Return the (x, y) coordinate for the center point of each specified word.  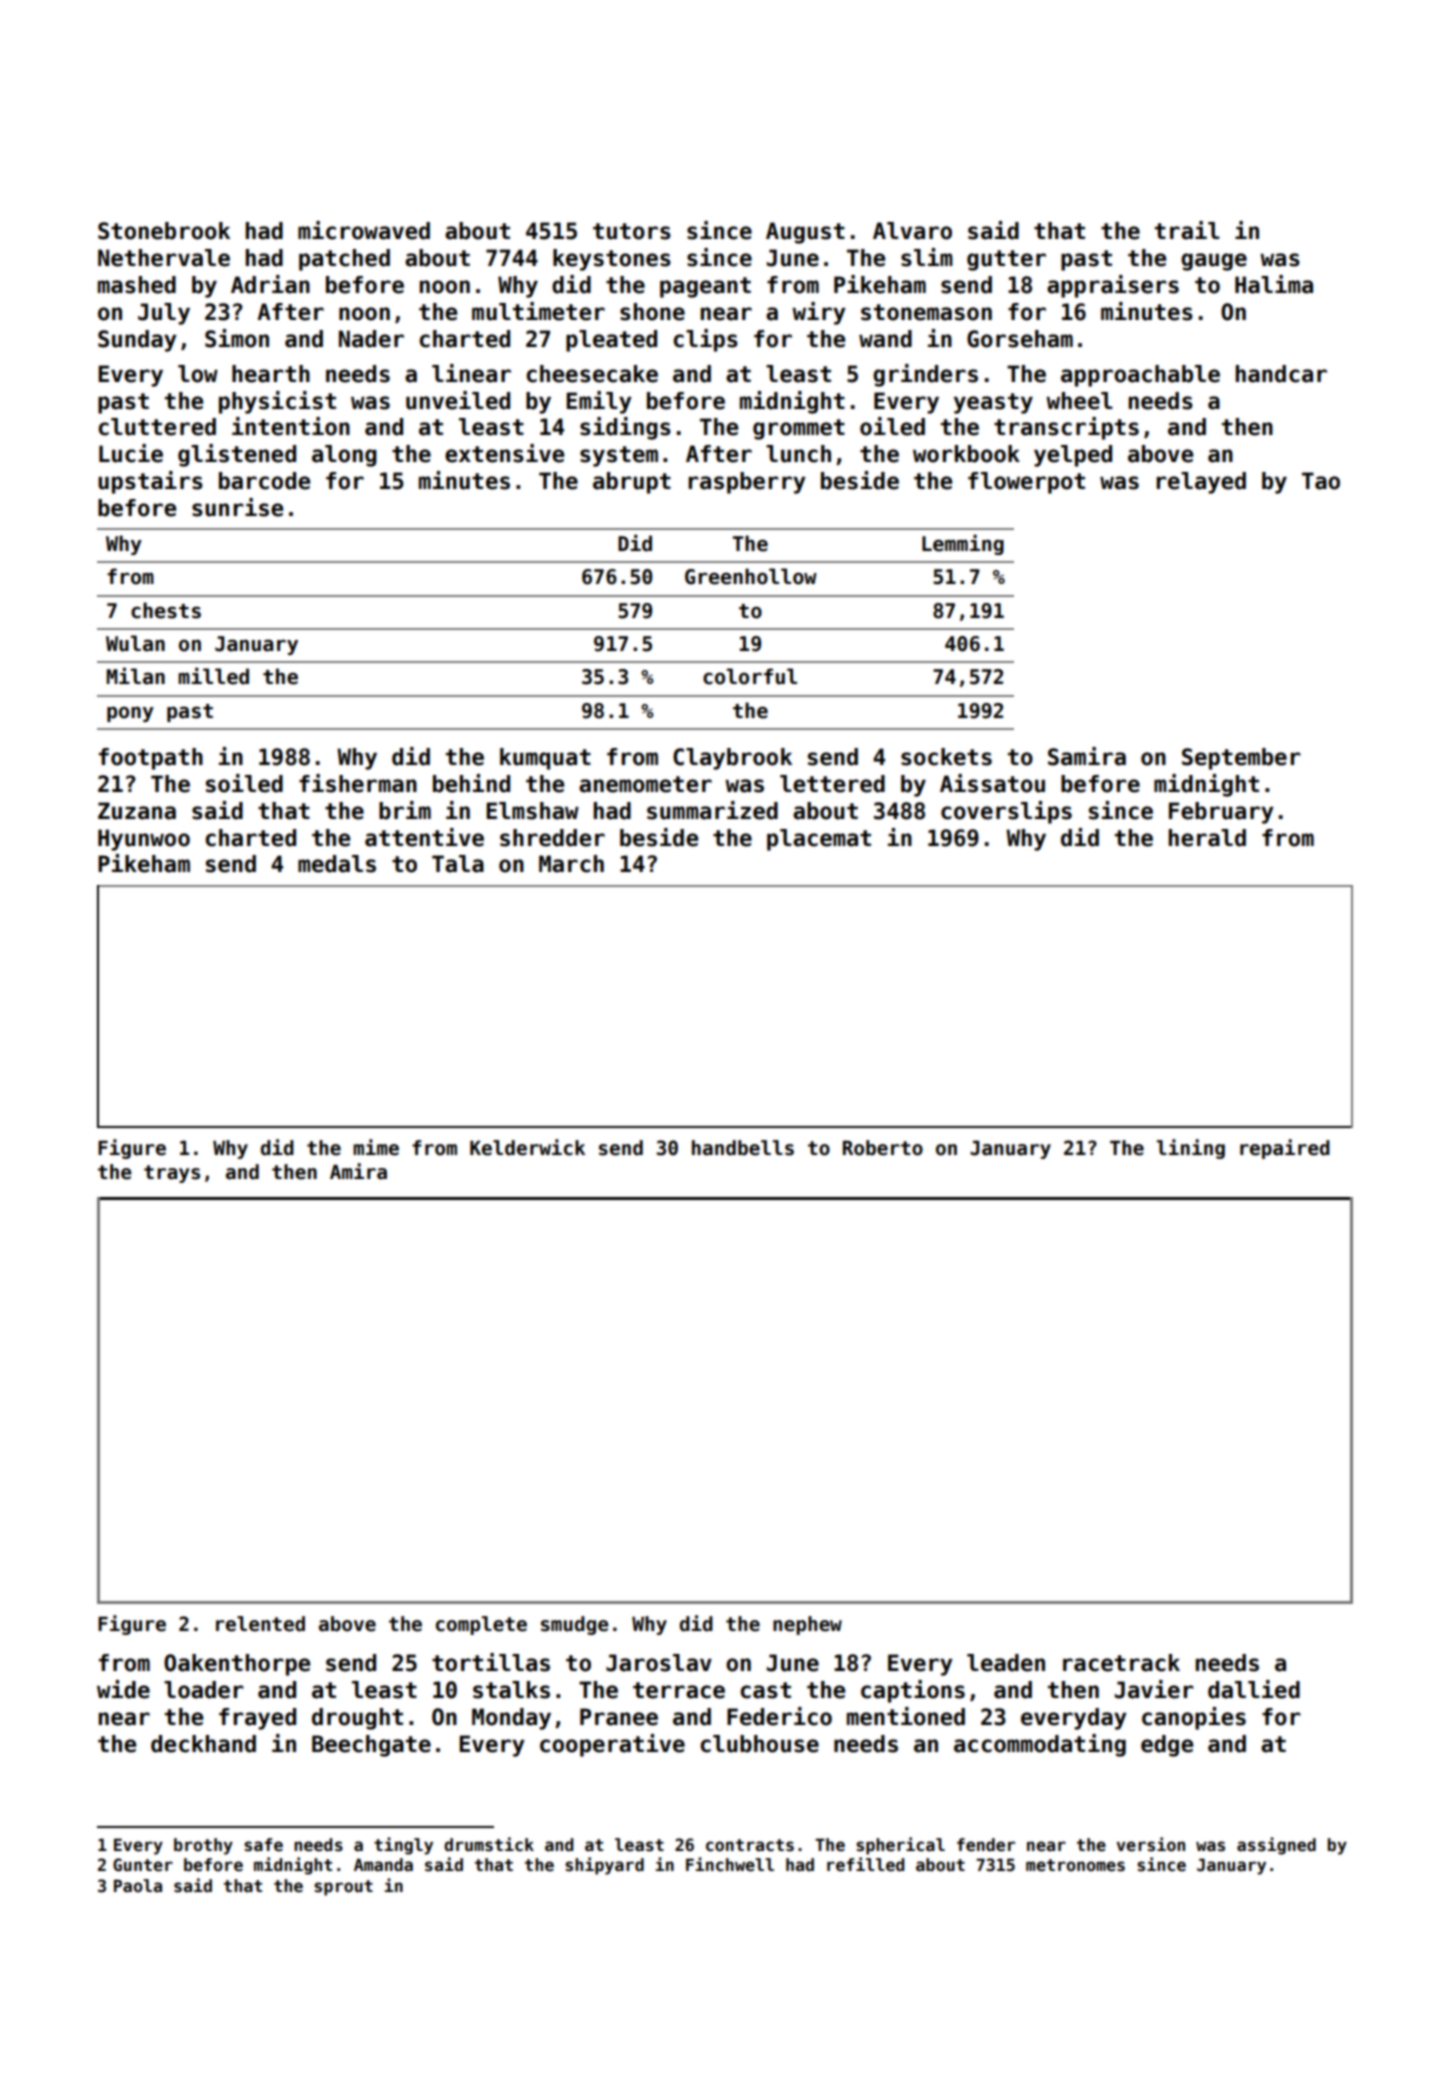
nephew (807, 1625)
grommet (799, 429)
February (1221, 813)
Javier (1154, 1689)
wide (123, 1689)
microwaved (364, 230)
